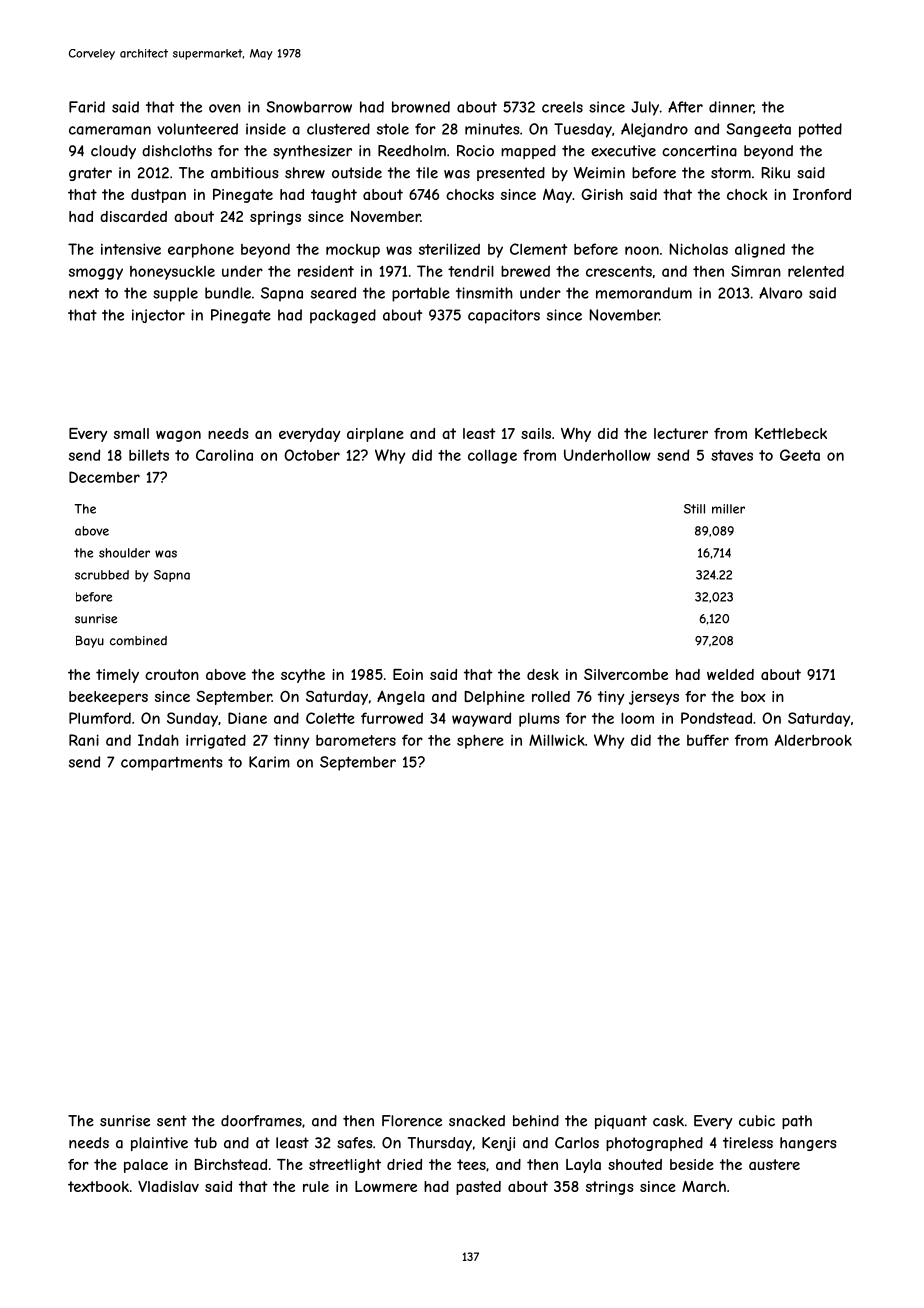 Image resolution: width=924 pixels, height=1308 pixels. What do you see at coordinates (261, 1121) in the screenshot?
I see `doorframes` at bounding box center [261, 1121].
